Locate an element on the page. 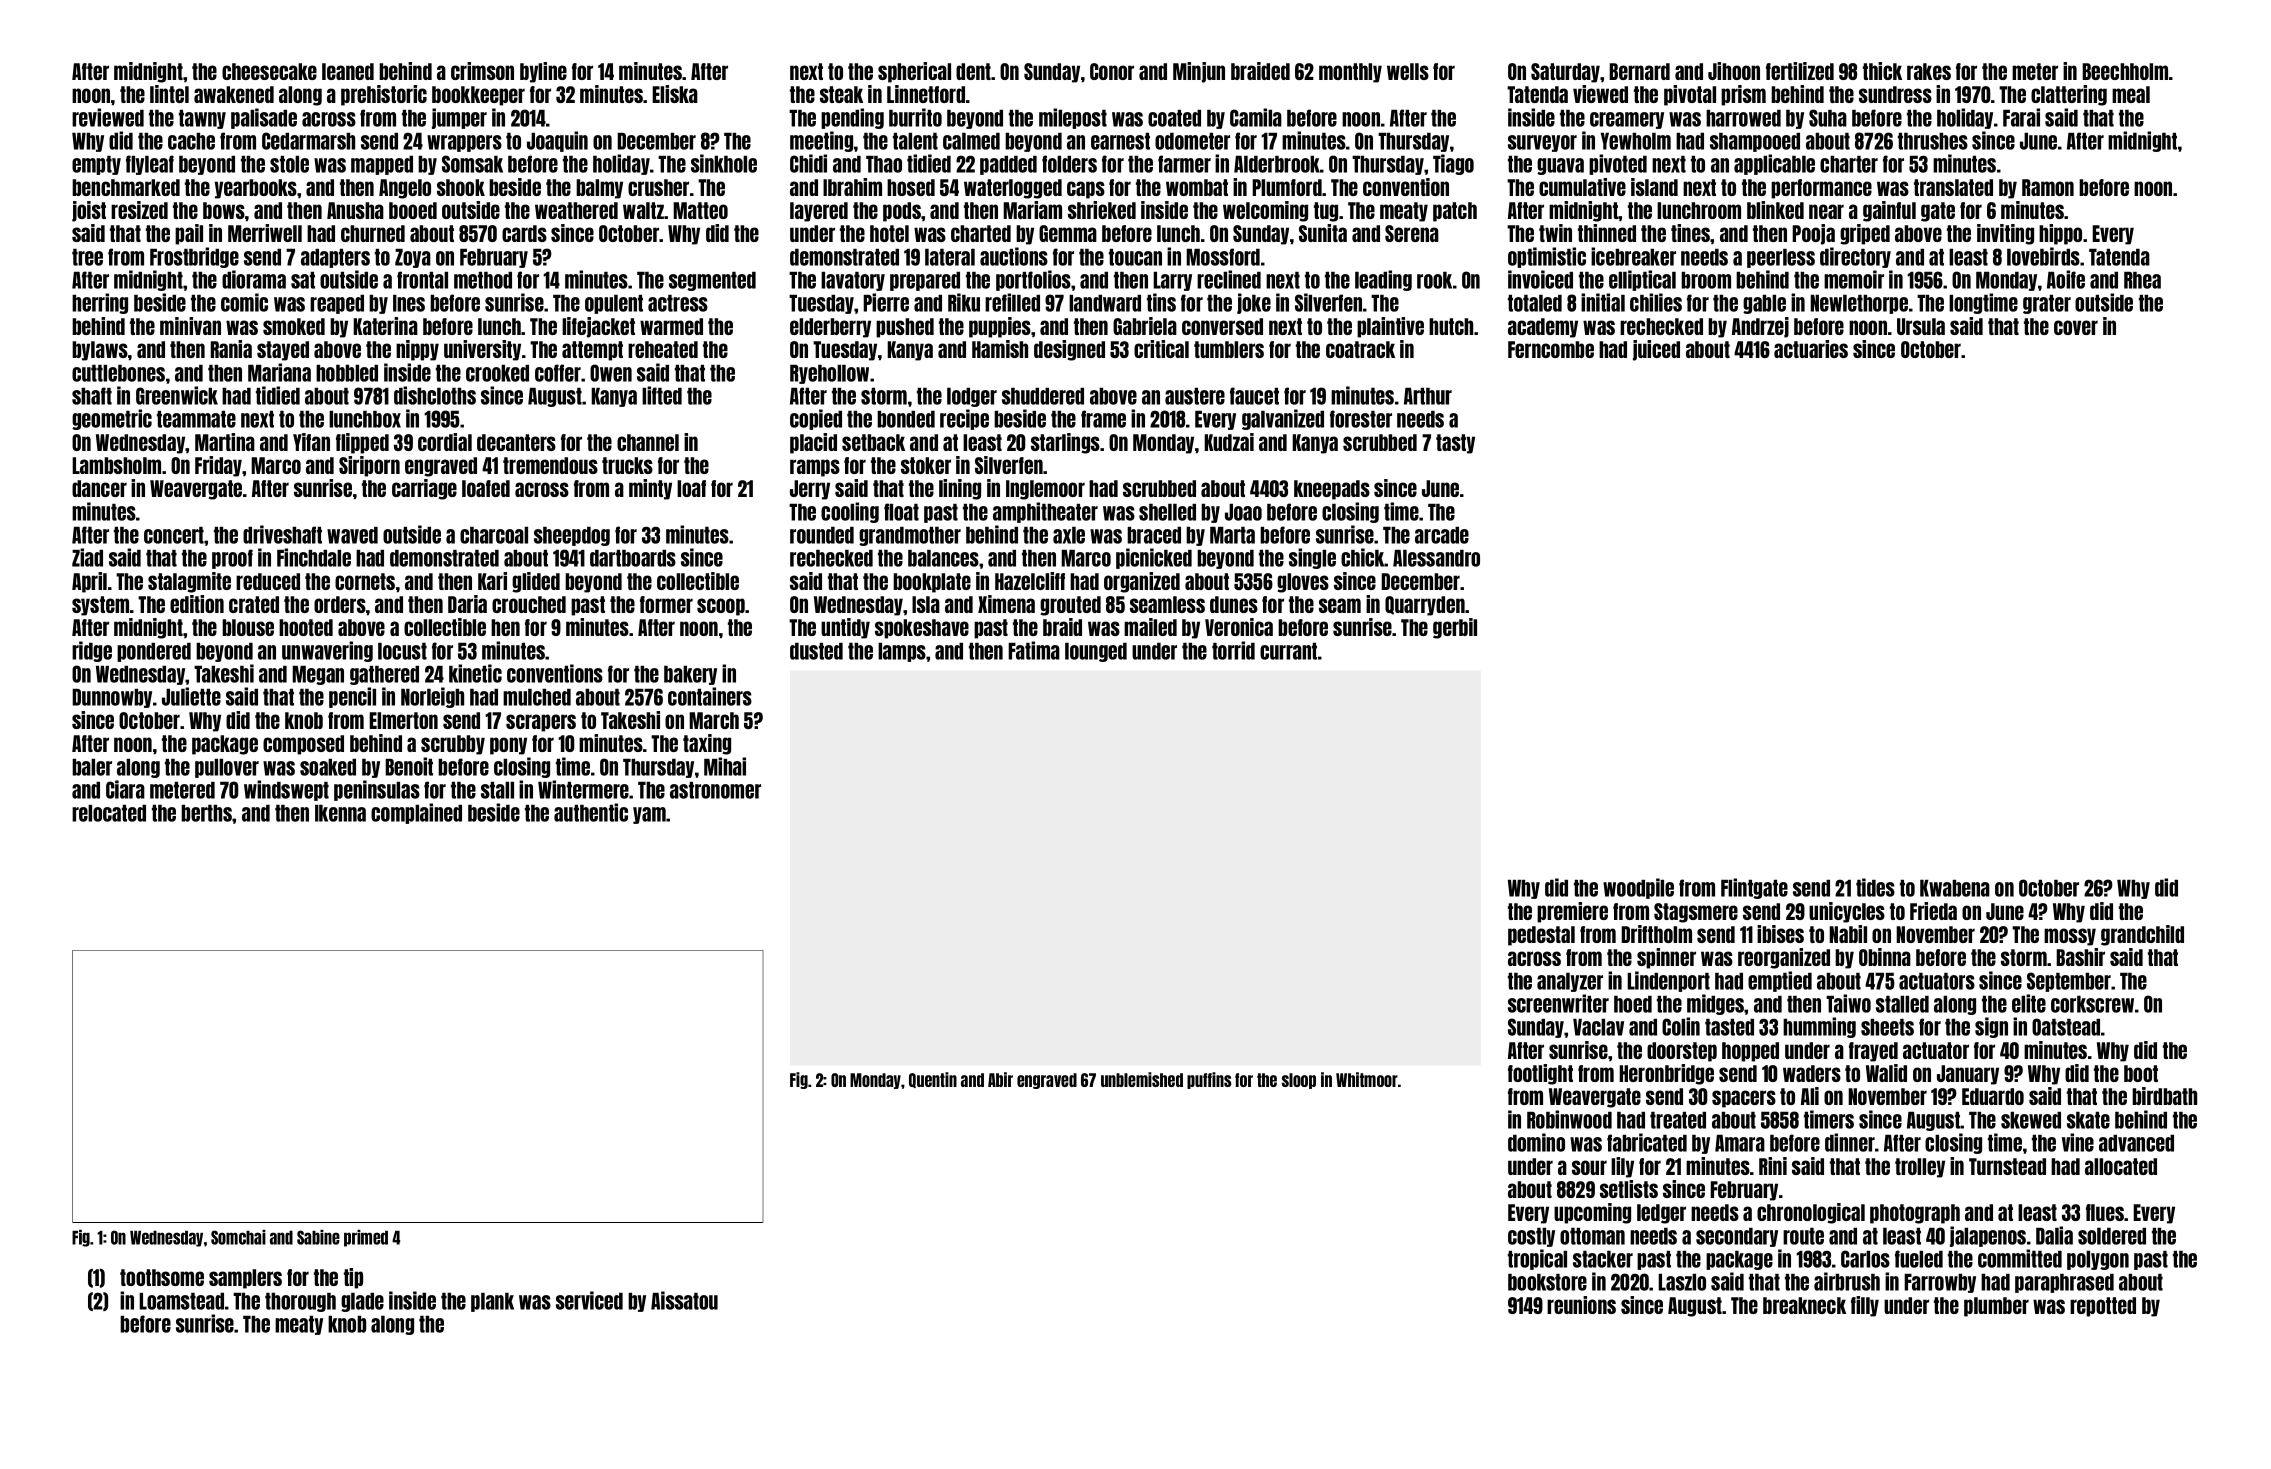  monthly is located at coordinates (1350, 73).
